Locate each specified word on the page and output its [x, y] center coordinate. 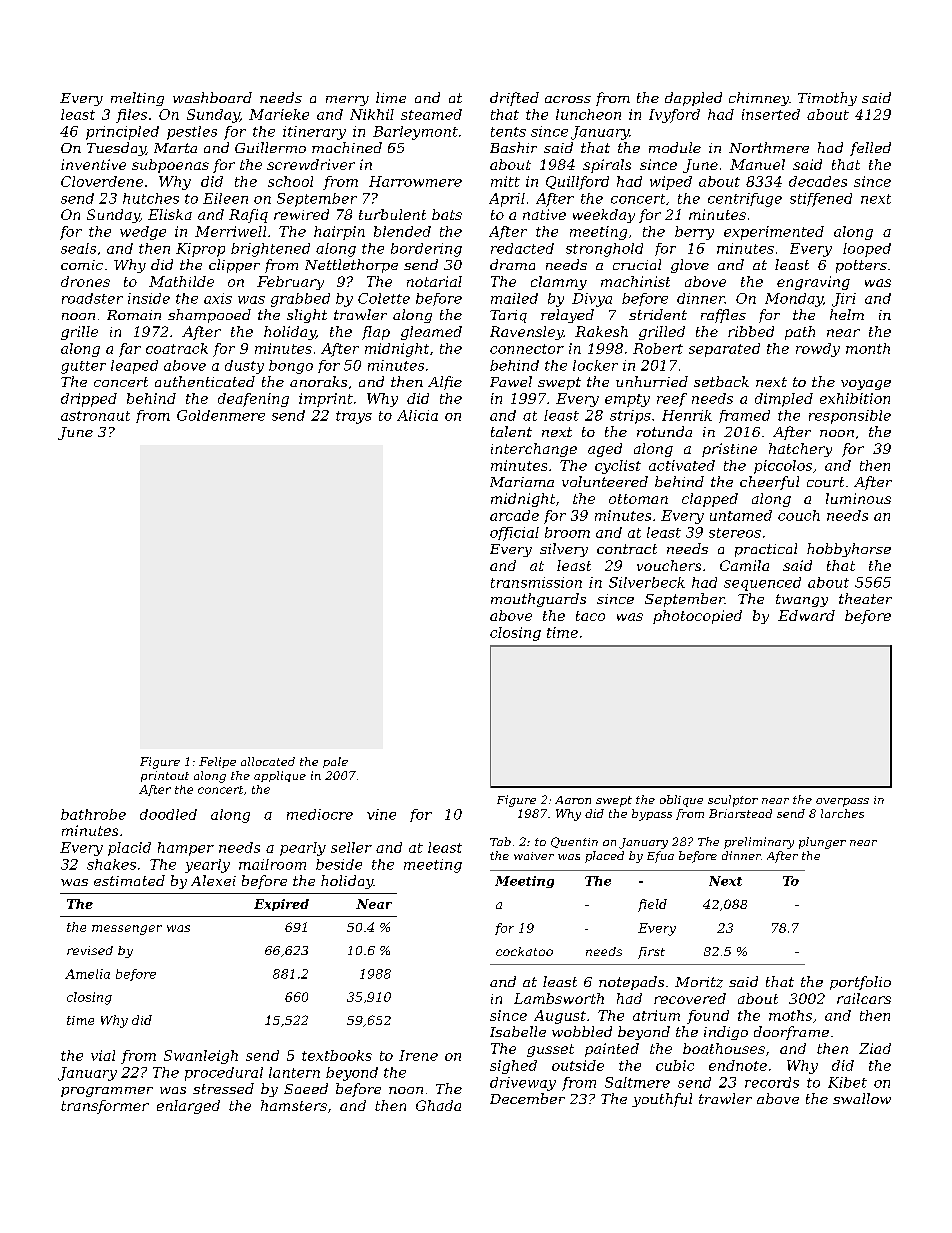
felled [870, 149]
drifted [514, 99]
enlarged [188, 1107]
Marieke [279, 114]
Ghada [438, 1105]
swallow [862, 1098]
